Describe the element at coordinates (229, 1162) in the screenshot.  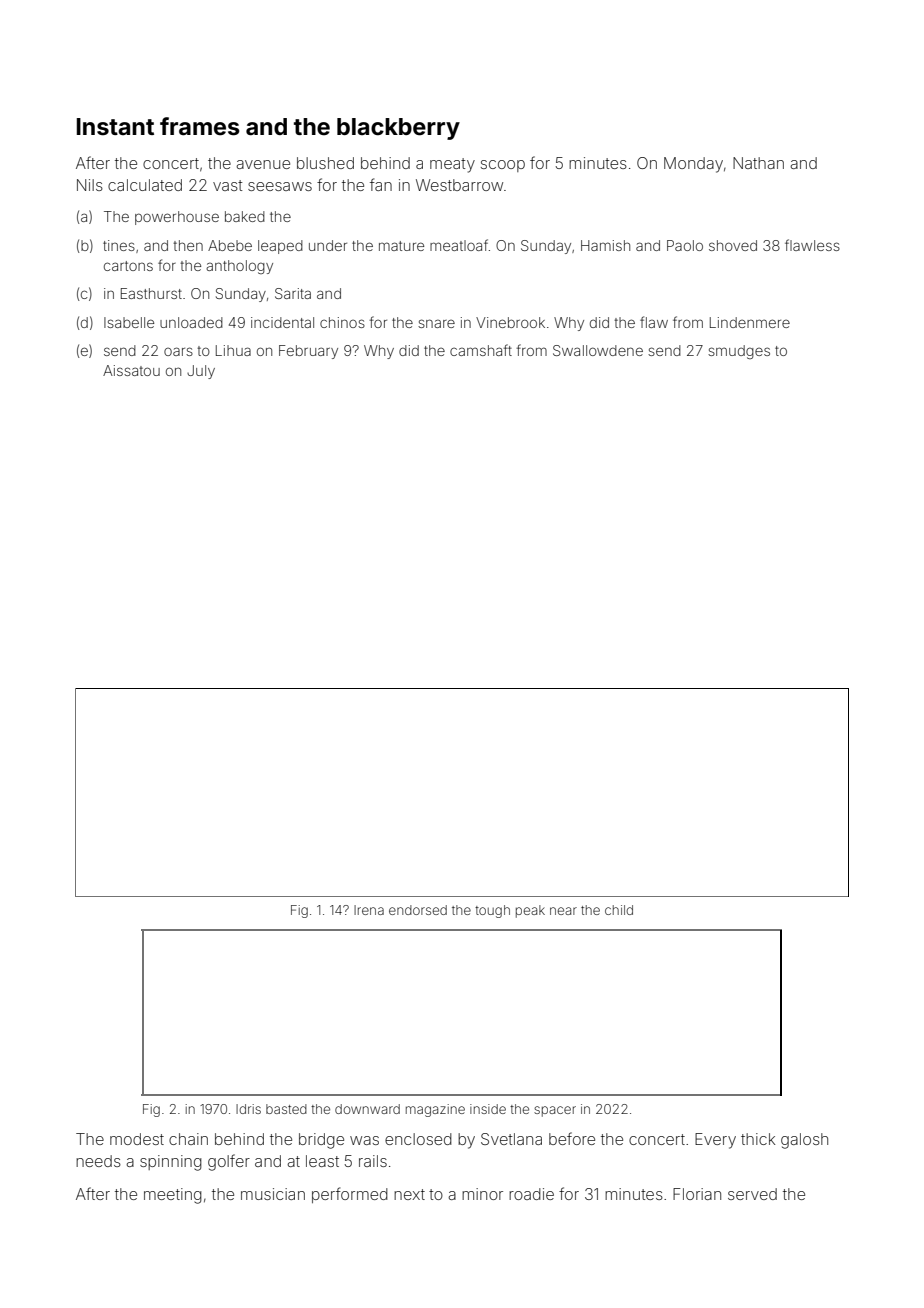
I see `golfer` at that location.
